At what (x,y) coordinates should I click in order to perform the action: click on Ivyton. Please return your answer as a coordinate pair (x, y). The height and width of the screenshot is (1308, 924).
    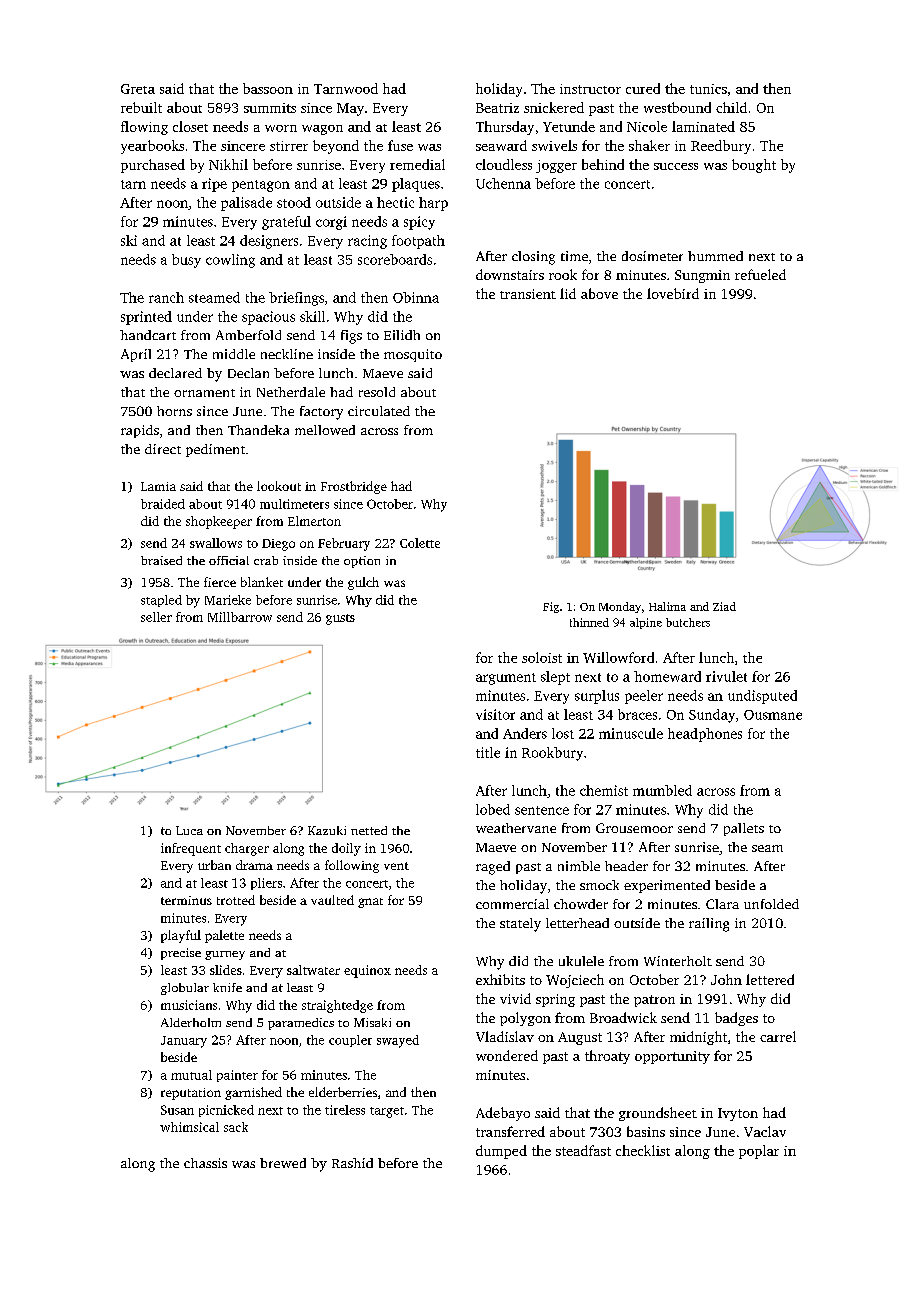
    Looking at the image, I should click on (738, 1114).
